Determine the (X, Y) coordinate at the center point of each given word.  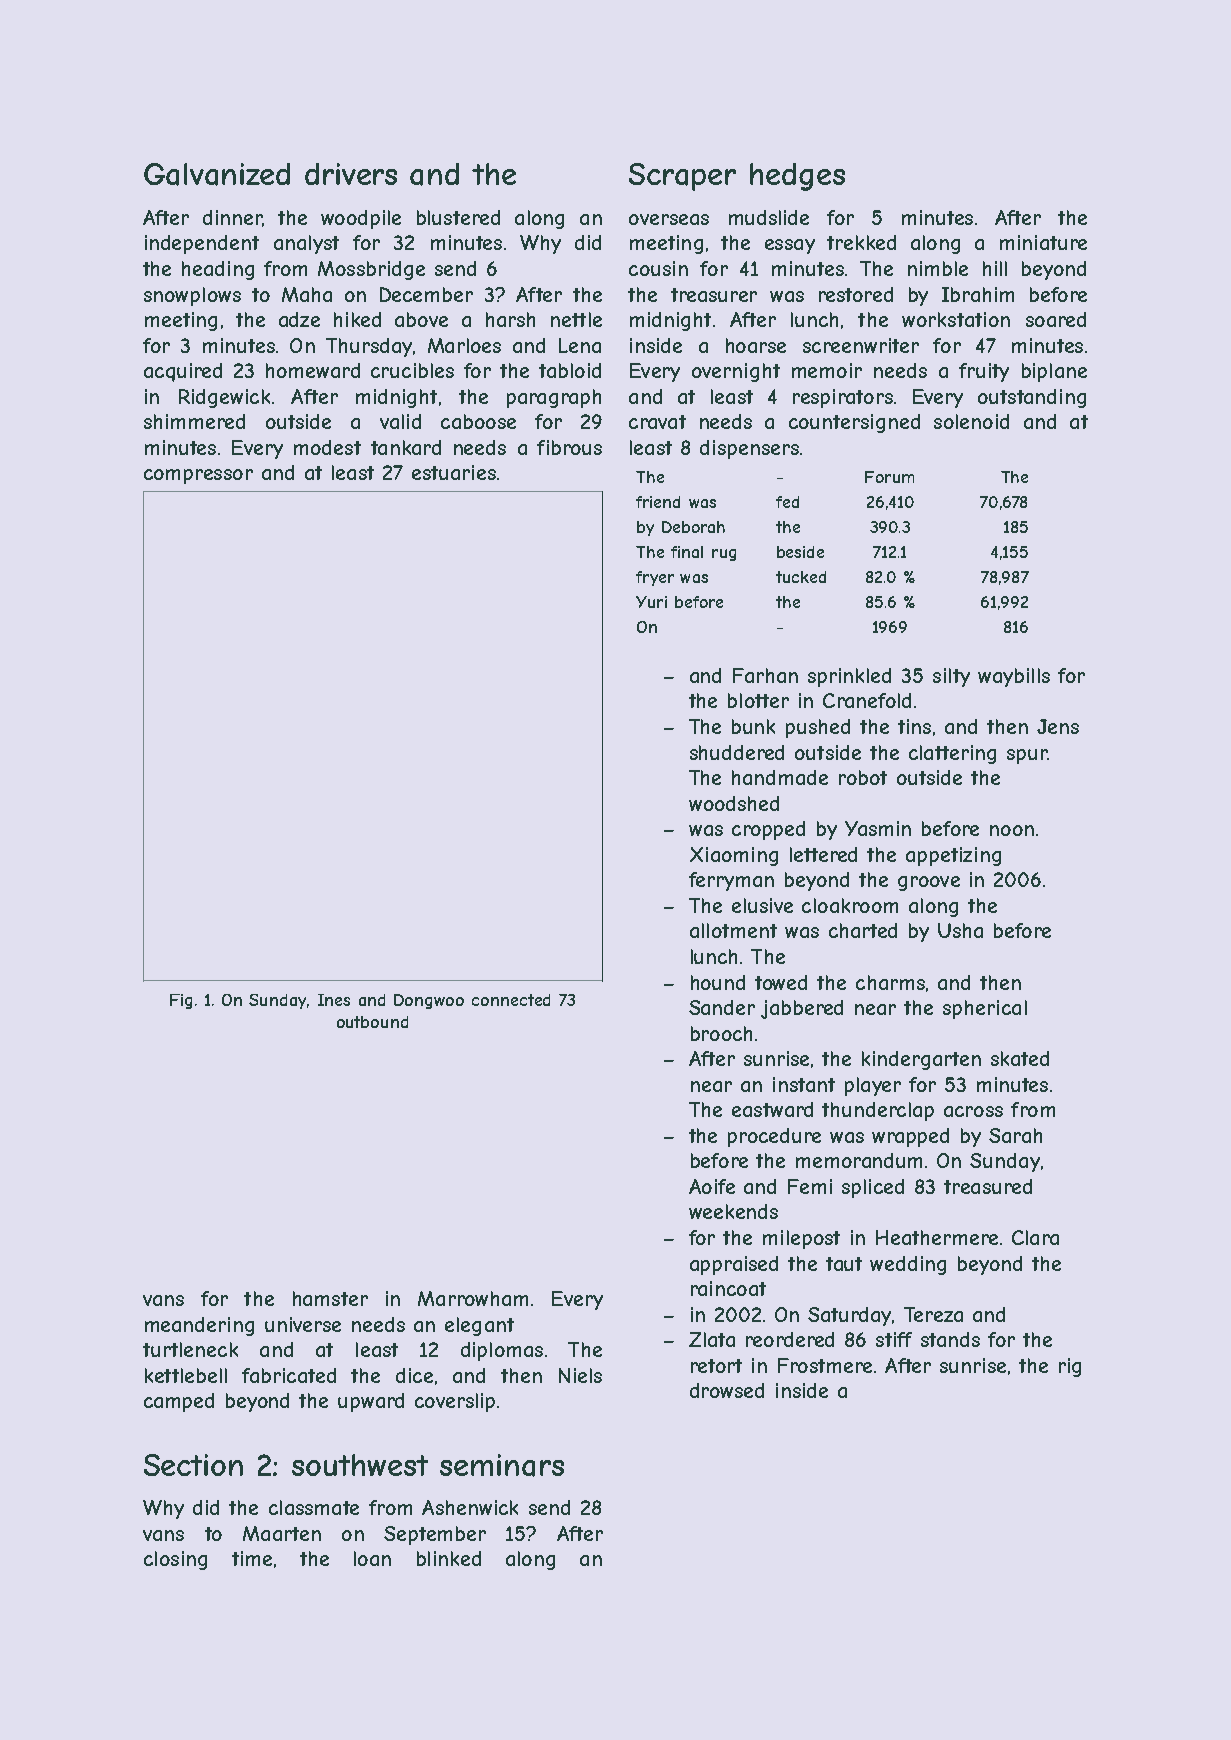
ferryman (731, 881)
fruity (984, 372)
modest (327, 447)
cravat (657, 422)
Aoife (712, 1186)
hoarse (756, 345)
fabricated (289, 1375)
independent (202, 244)
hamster (330, 1298)
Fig (181, 1001)
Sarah (1015, 1135)
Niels (580, 1375)
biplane (1054, 372)
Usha (960, 930)
